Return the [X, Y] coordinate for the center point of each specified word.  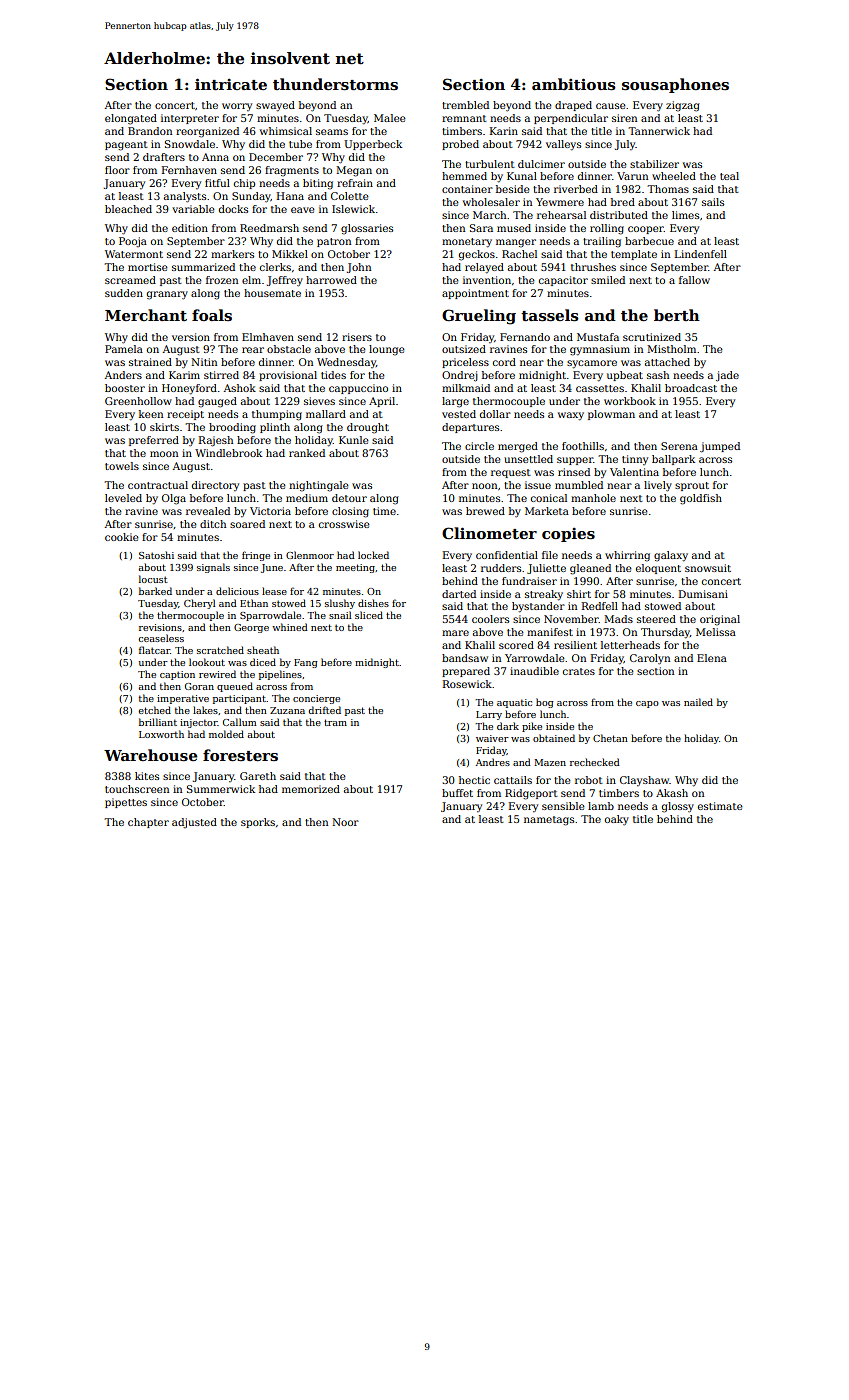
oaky [617, 820]
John [359, 268]
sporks [258, 823]
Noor [345, 822]
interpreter [190, 119]
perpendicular [571, 119]
